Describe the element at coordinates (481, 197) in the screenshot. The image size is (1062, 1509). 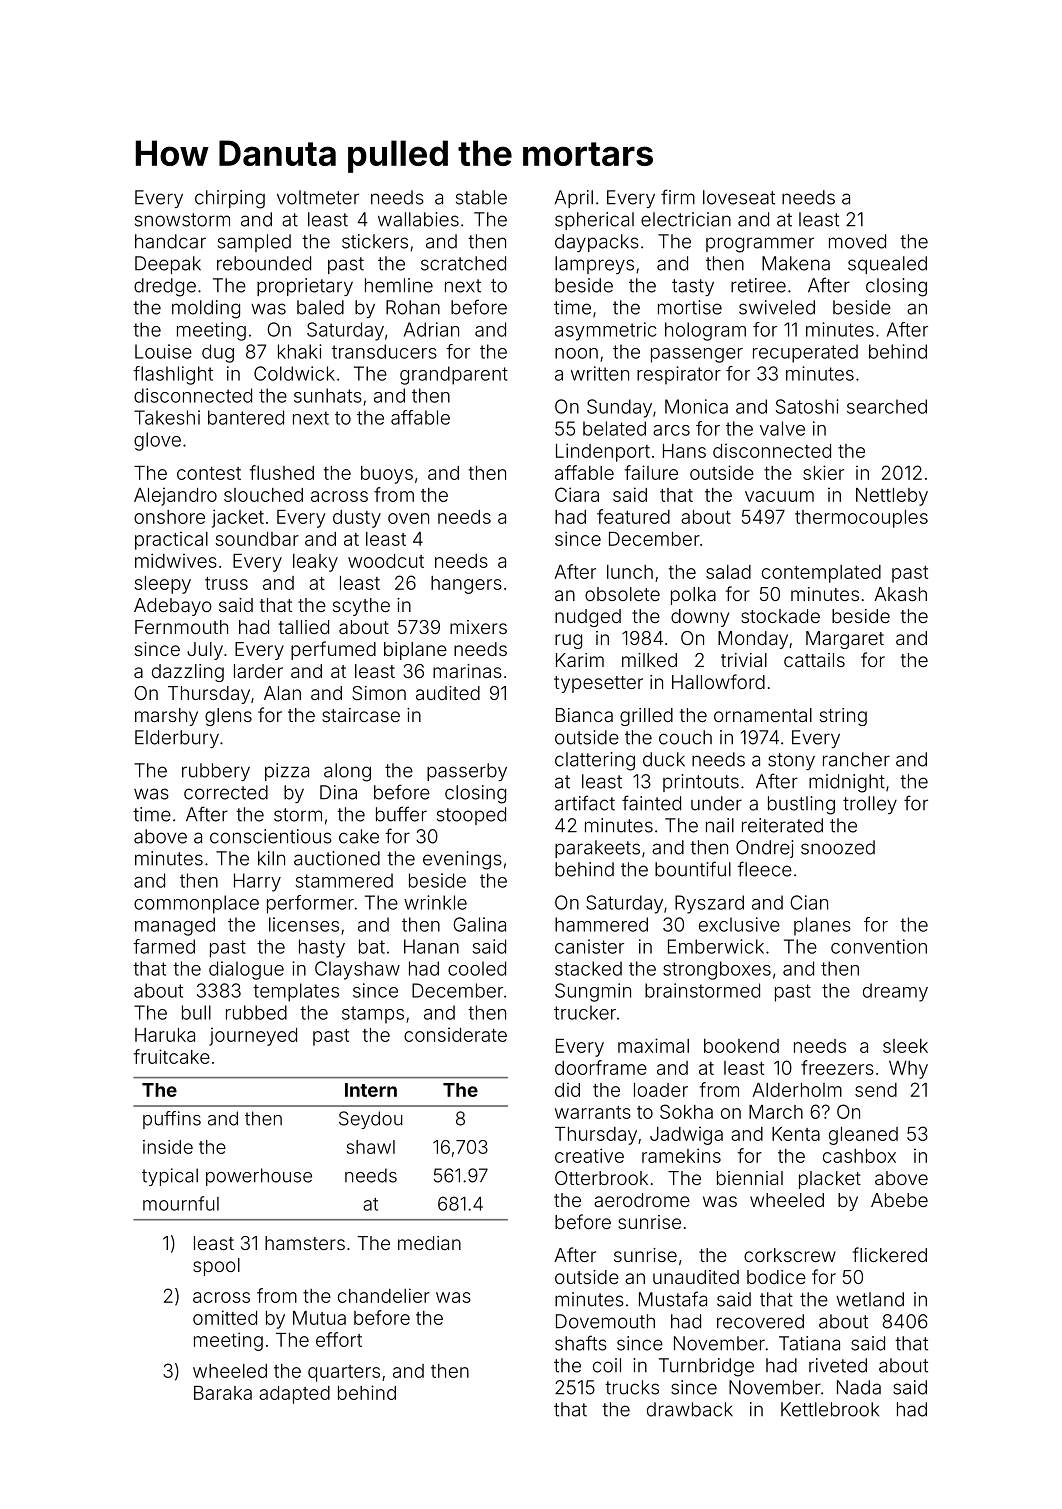
I see `stable` at that location.
